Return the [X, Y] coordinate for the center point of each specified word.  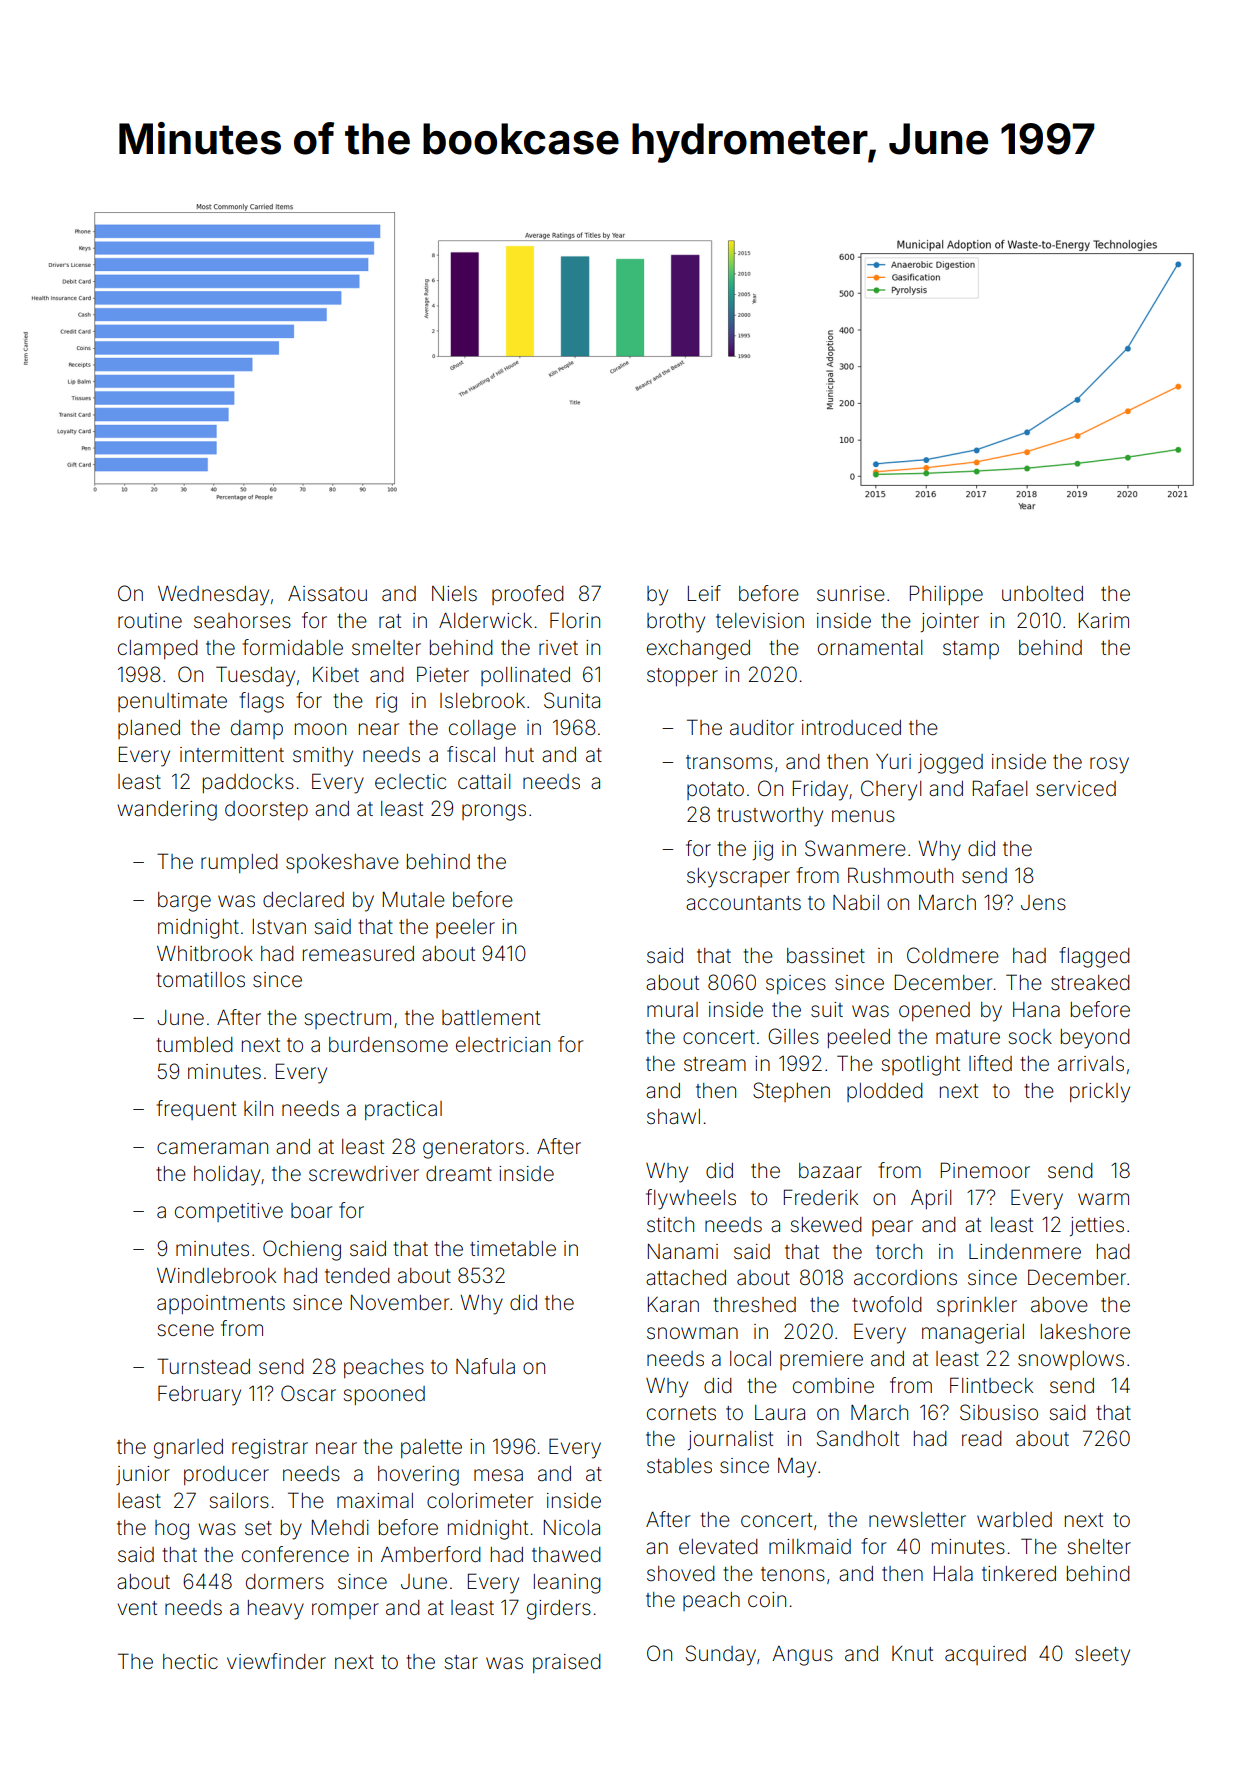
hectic [190, 1661]
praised [567, 1663]
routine [150, 620]
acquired [985, 1655]
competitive [229, 1212]
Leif [704, 593]
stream [715, 1064]
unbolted [1042, 594]
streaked [1090, 983]
